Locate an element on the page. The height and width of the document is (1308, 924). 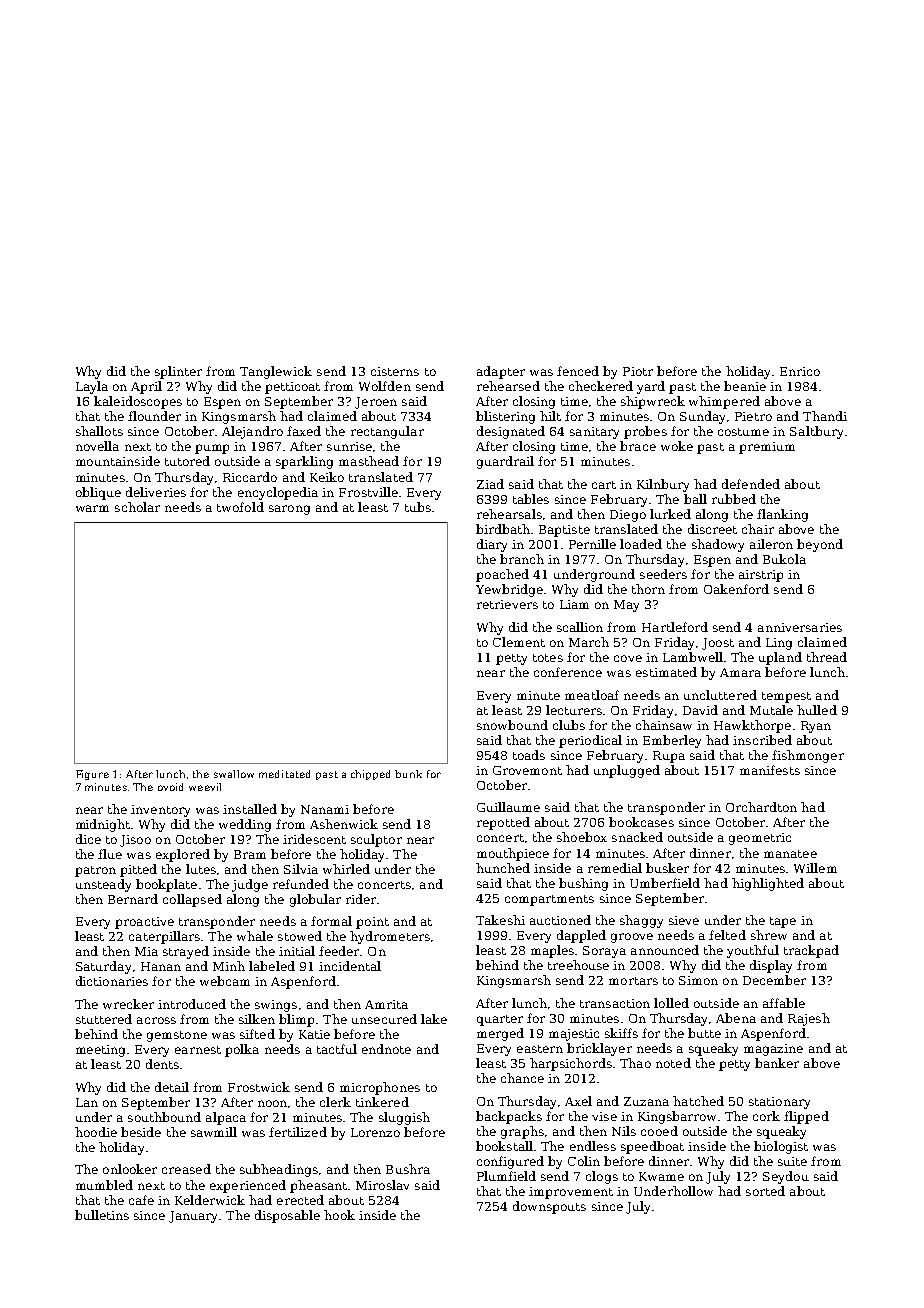
defended is located at coordinates (751, 484).
